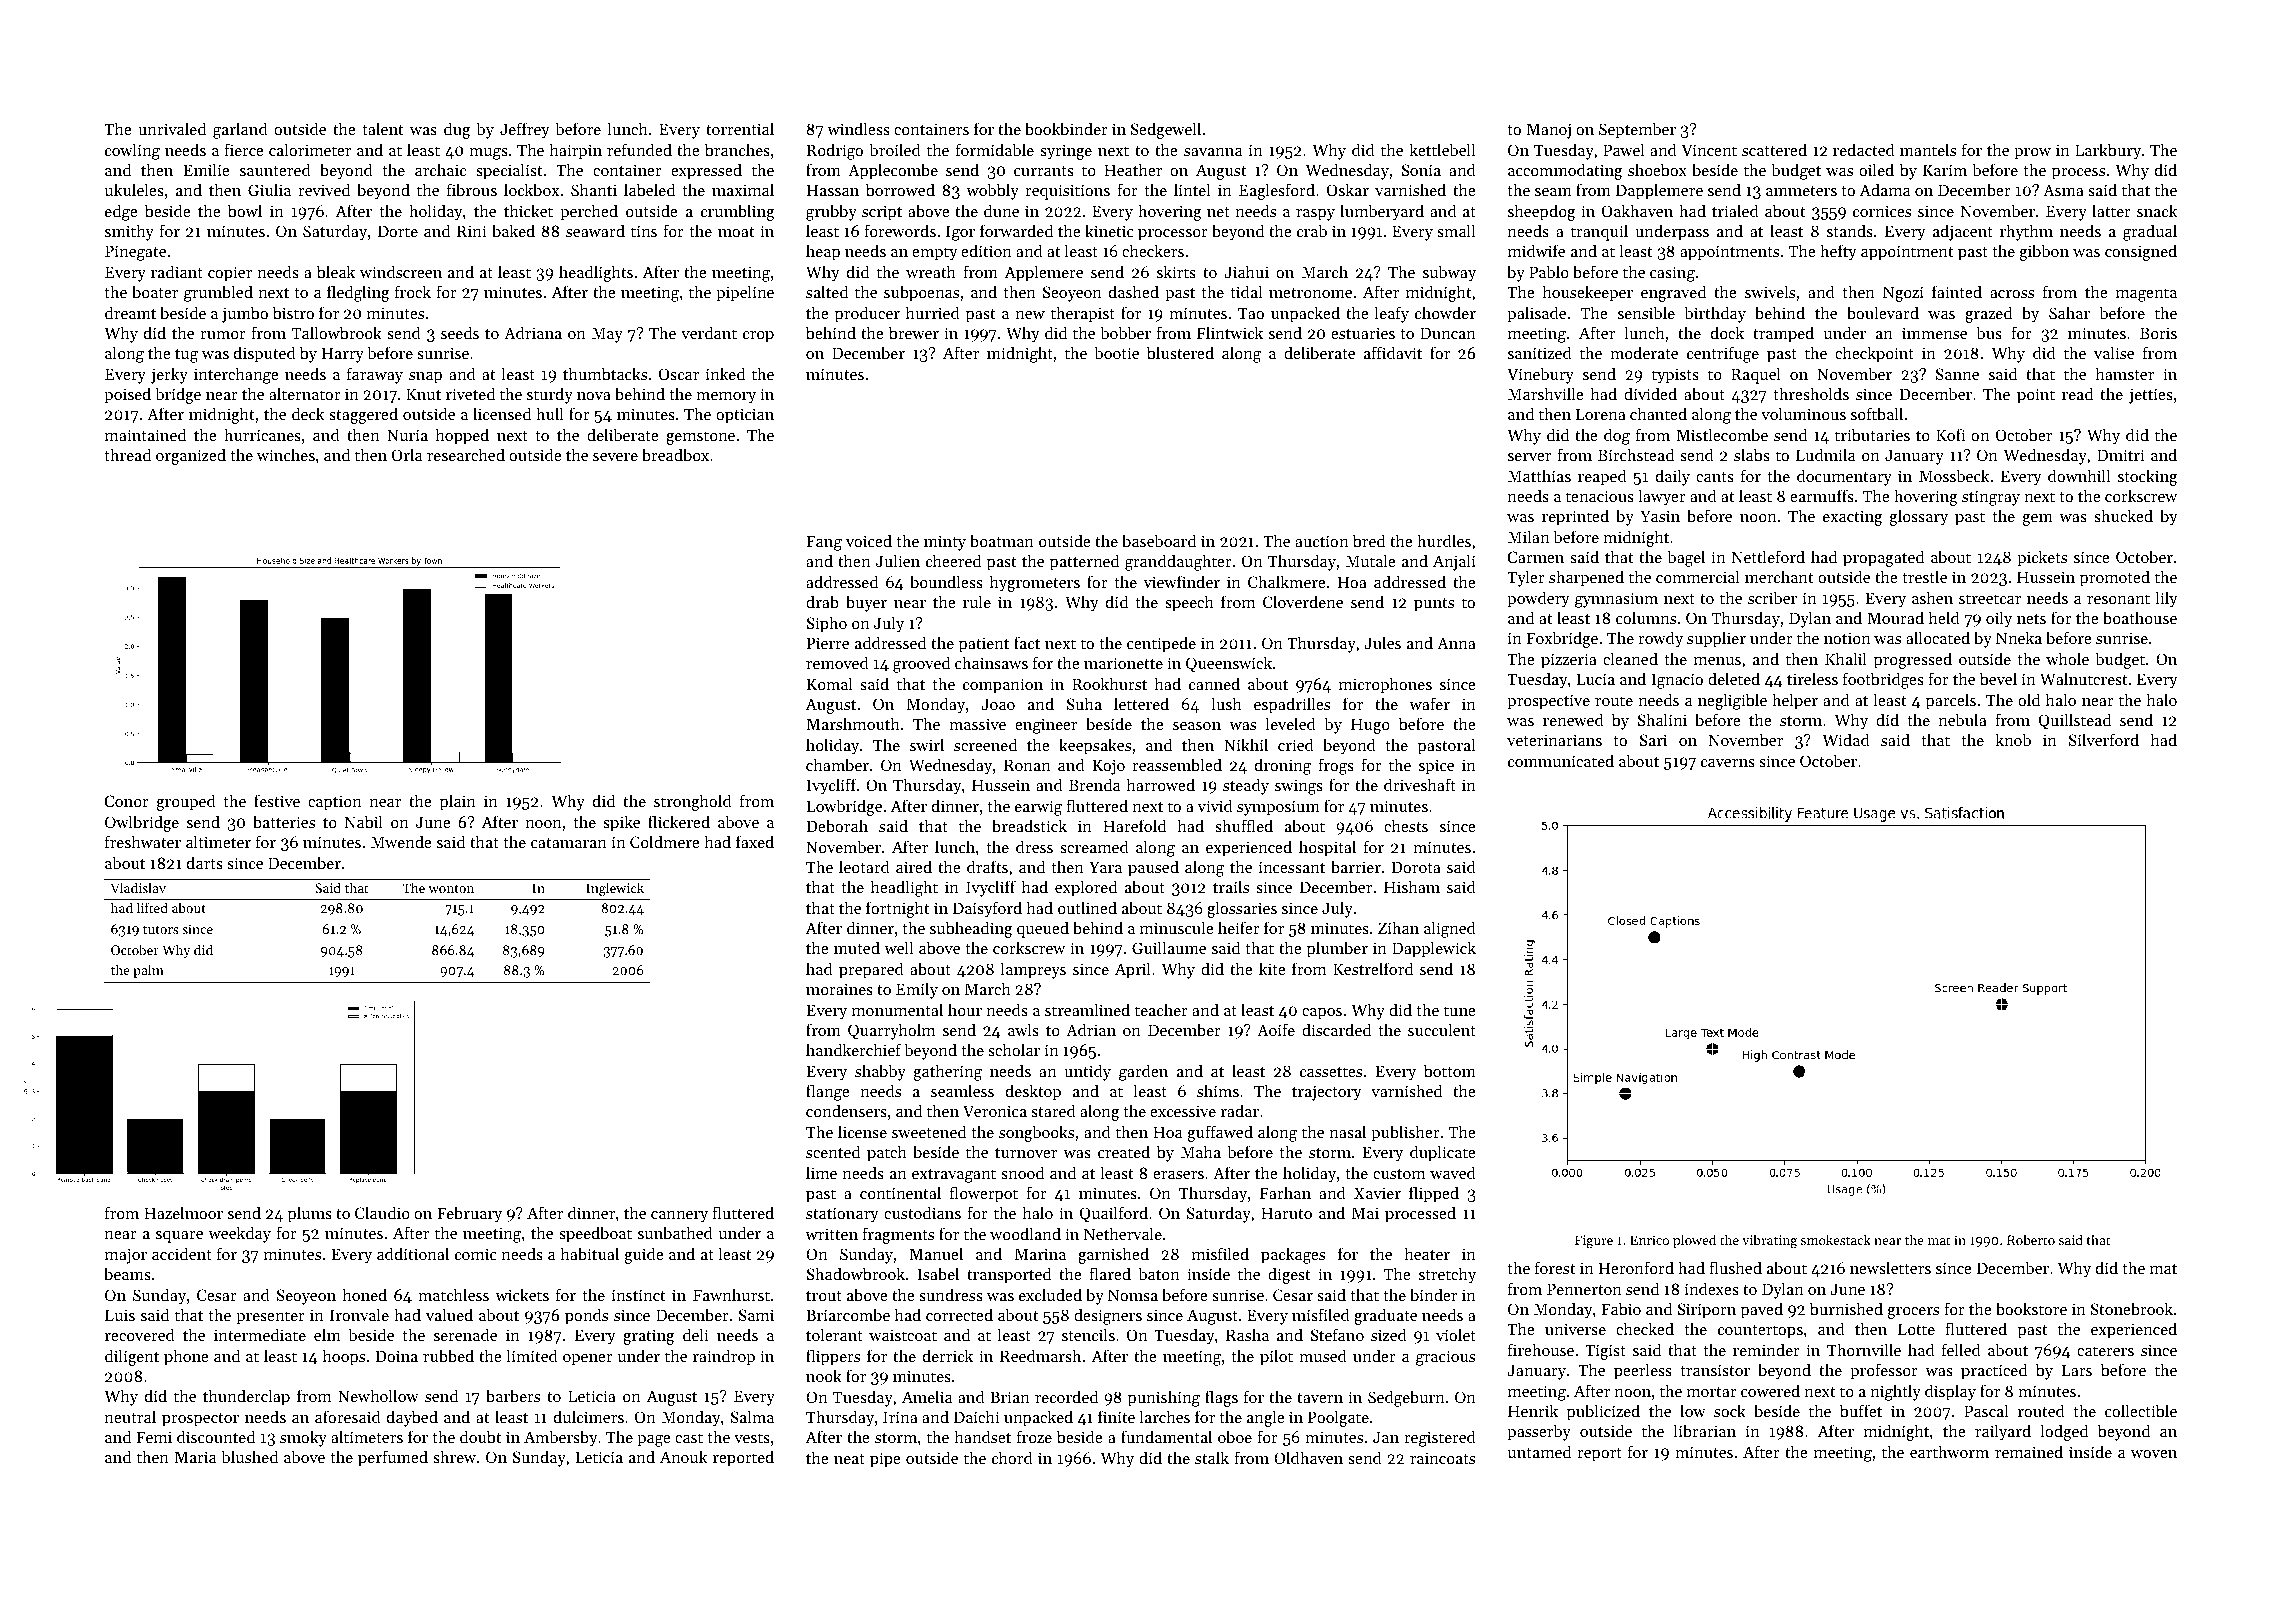  What do you see at coordinates (310, 1214) in the page?
I see `plums` at bounding box center [310, 1214].
